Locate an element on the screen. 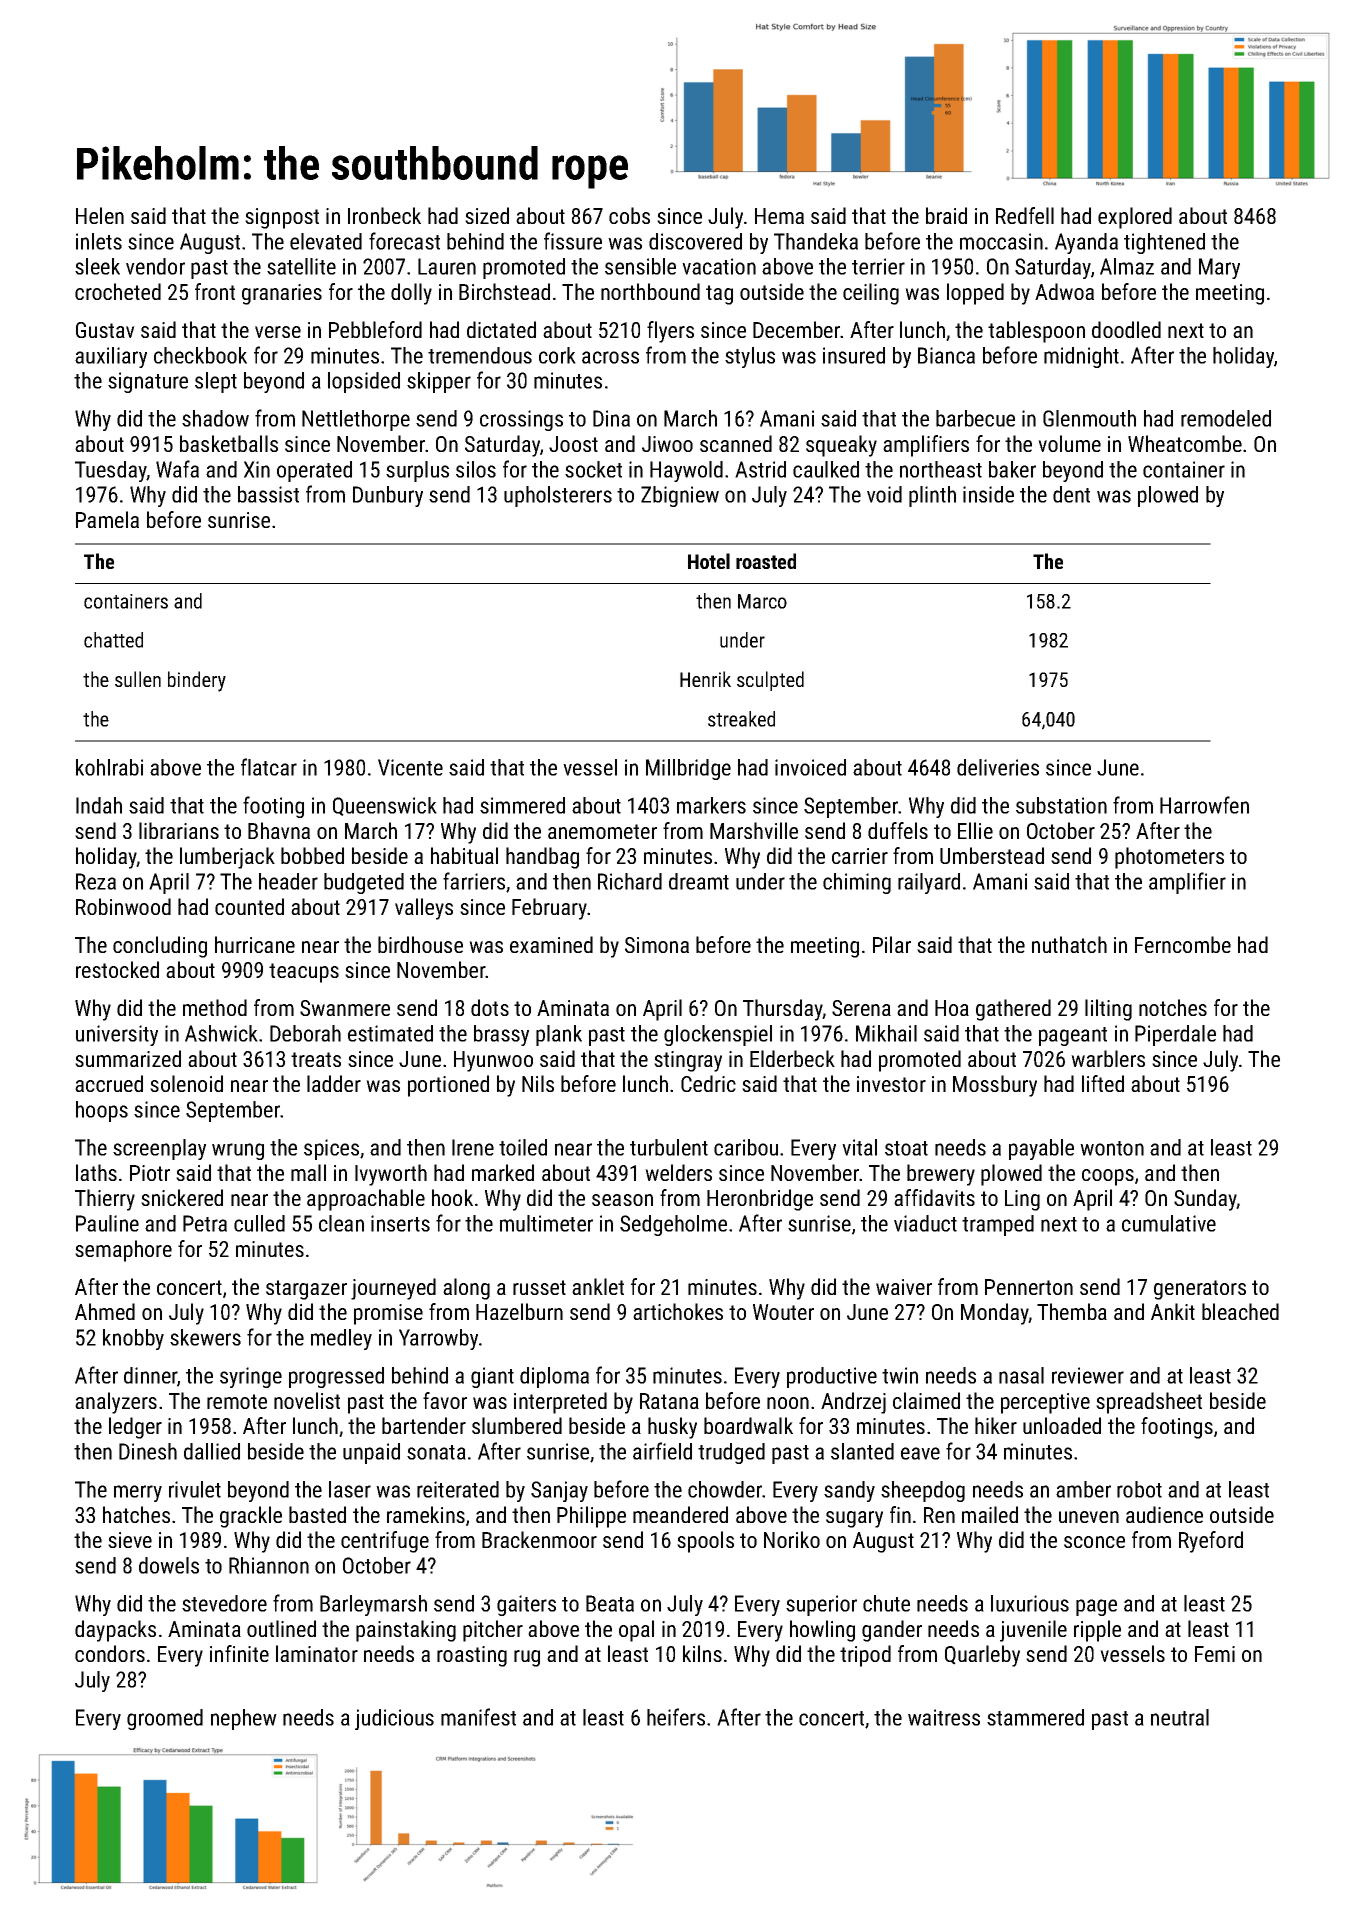 Image resolution: width=1357 pixels, height=1919 pixels. bartender is located at coordinates (424, 1425).
